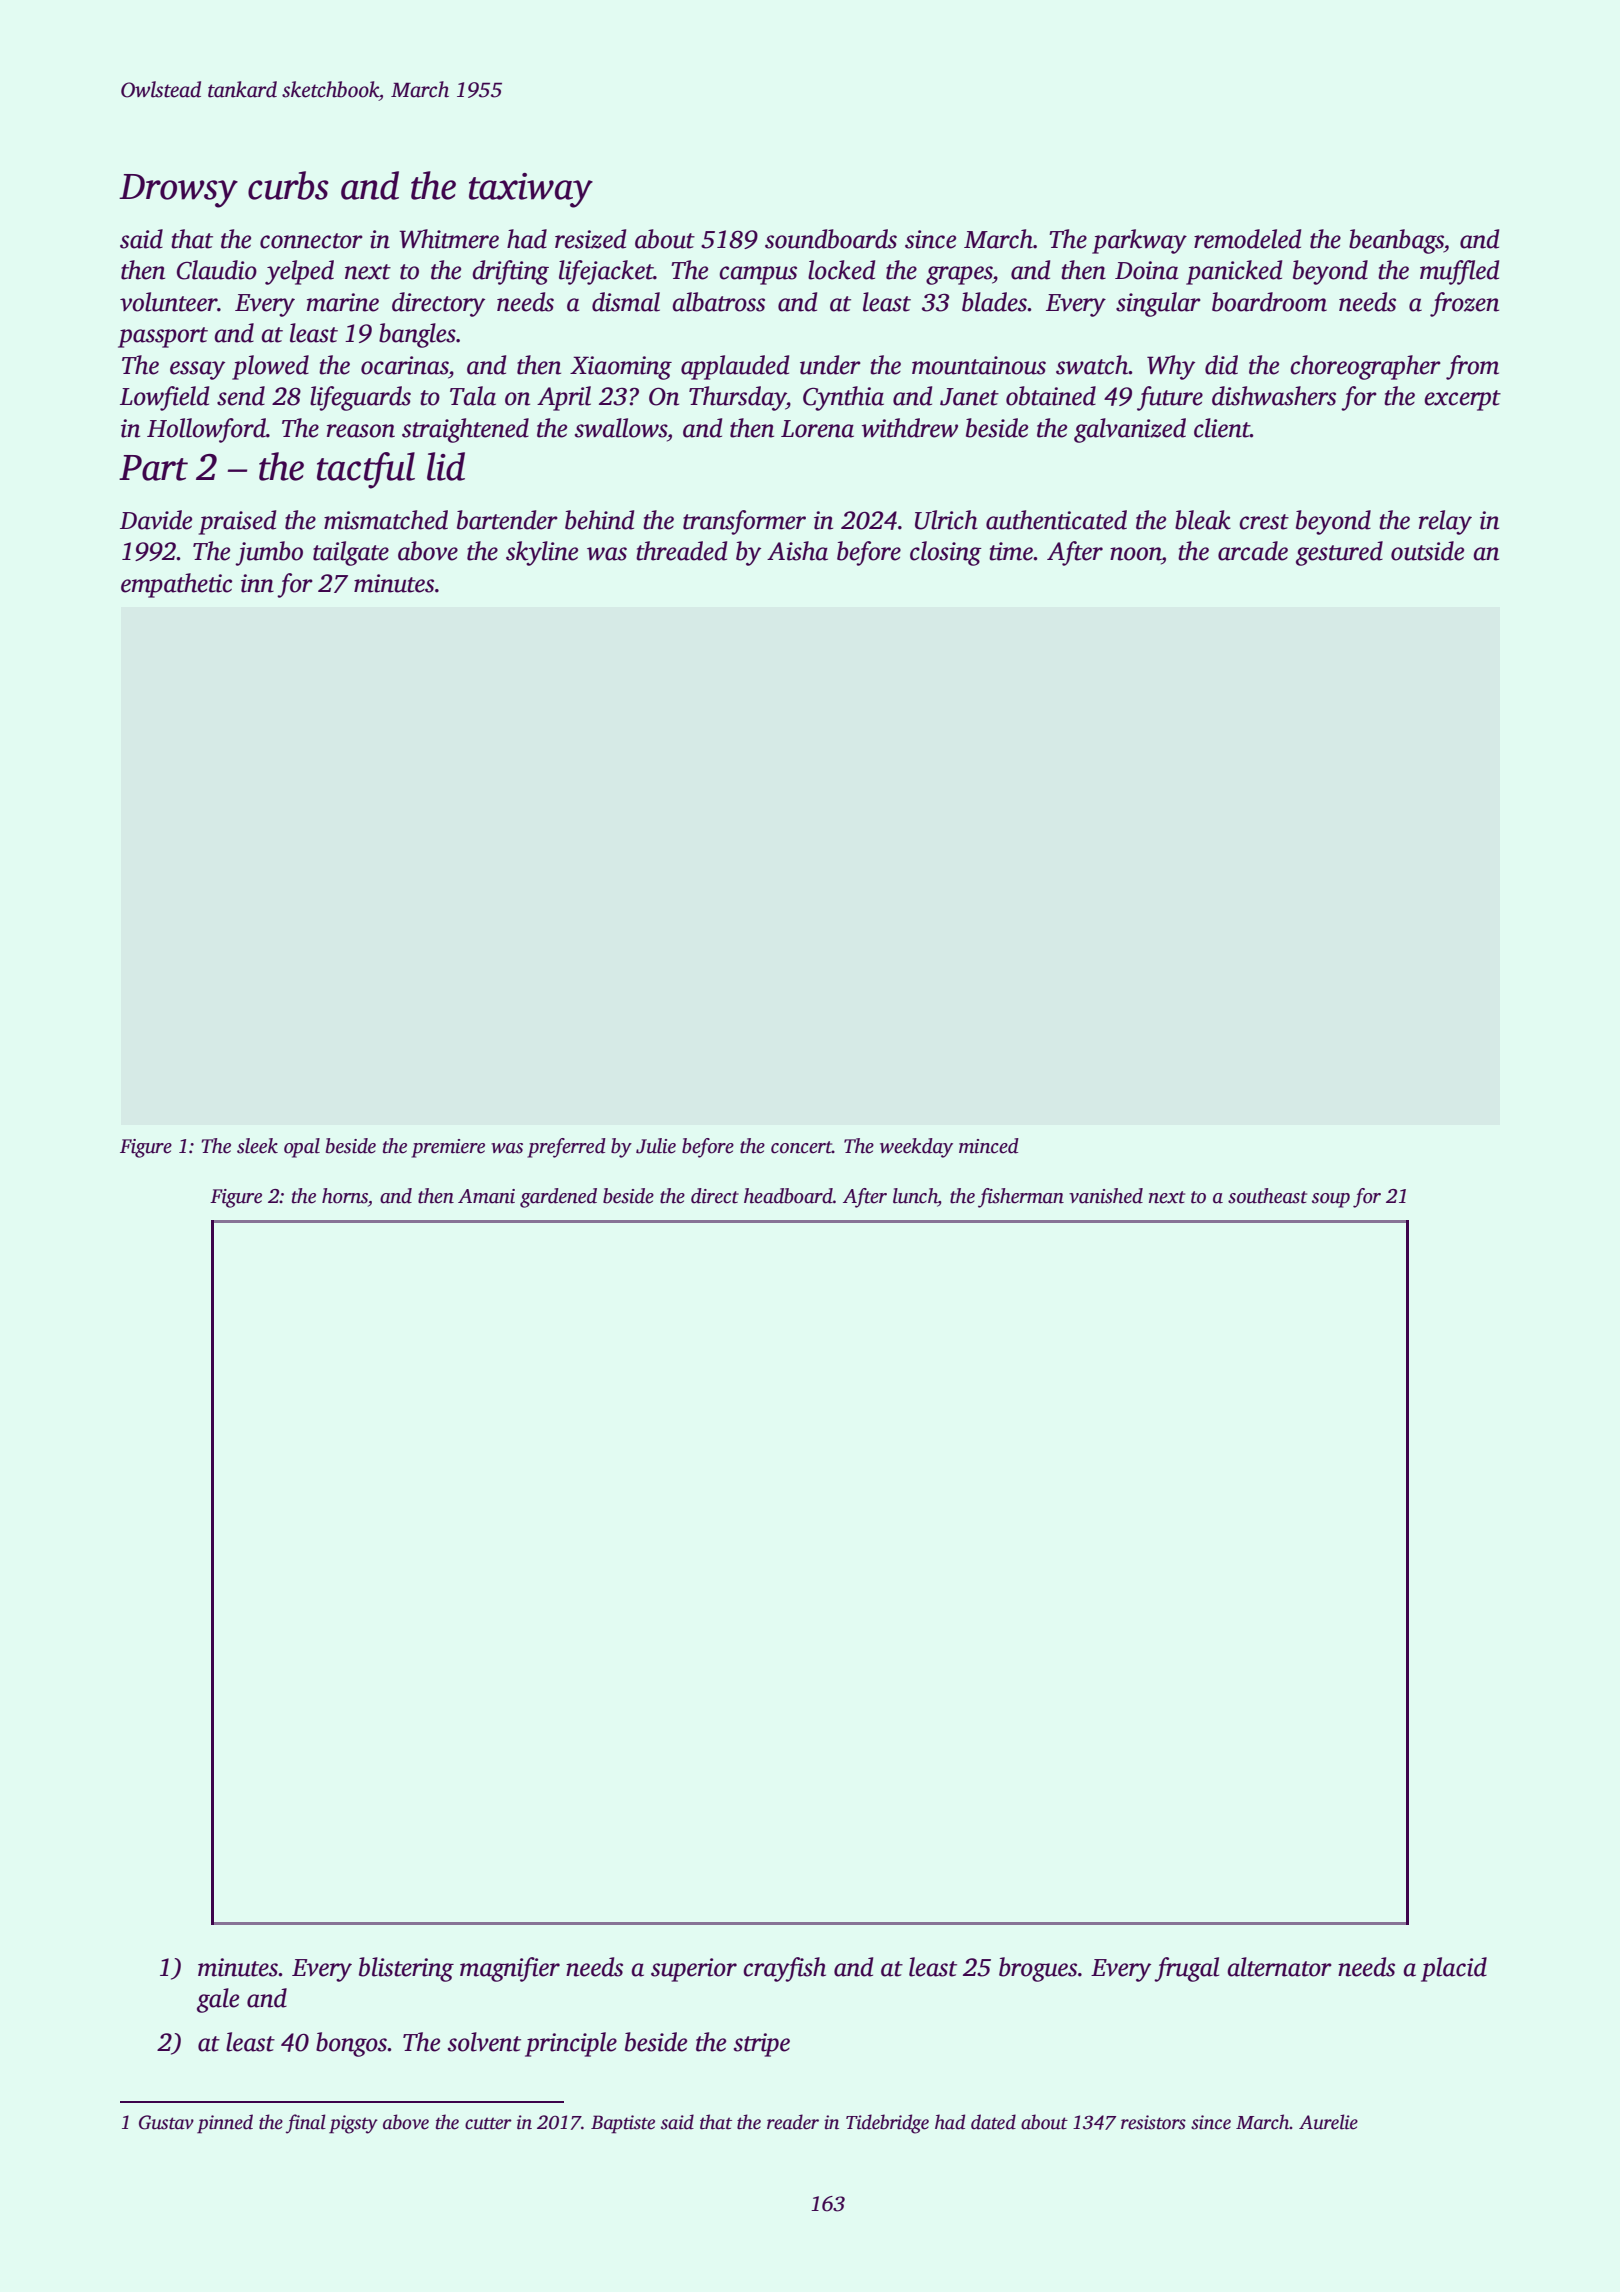 This page has height=2292, width=1620. I want to click on crayfish, so click(784, 1969).
